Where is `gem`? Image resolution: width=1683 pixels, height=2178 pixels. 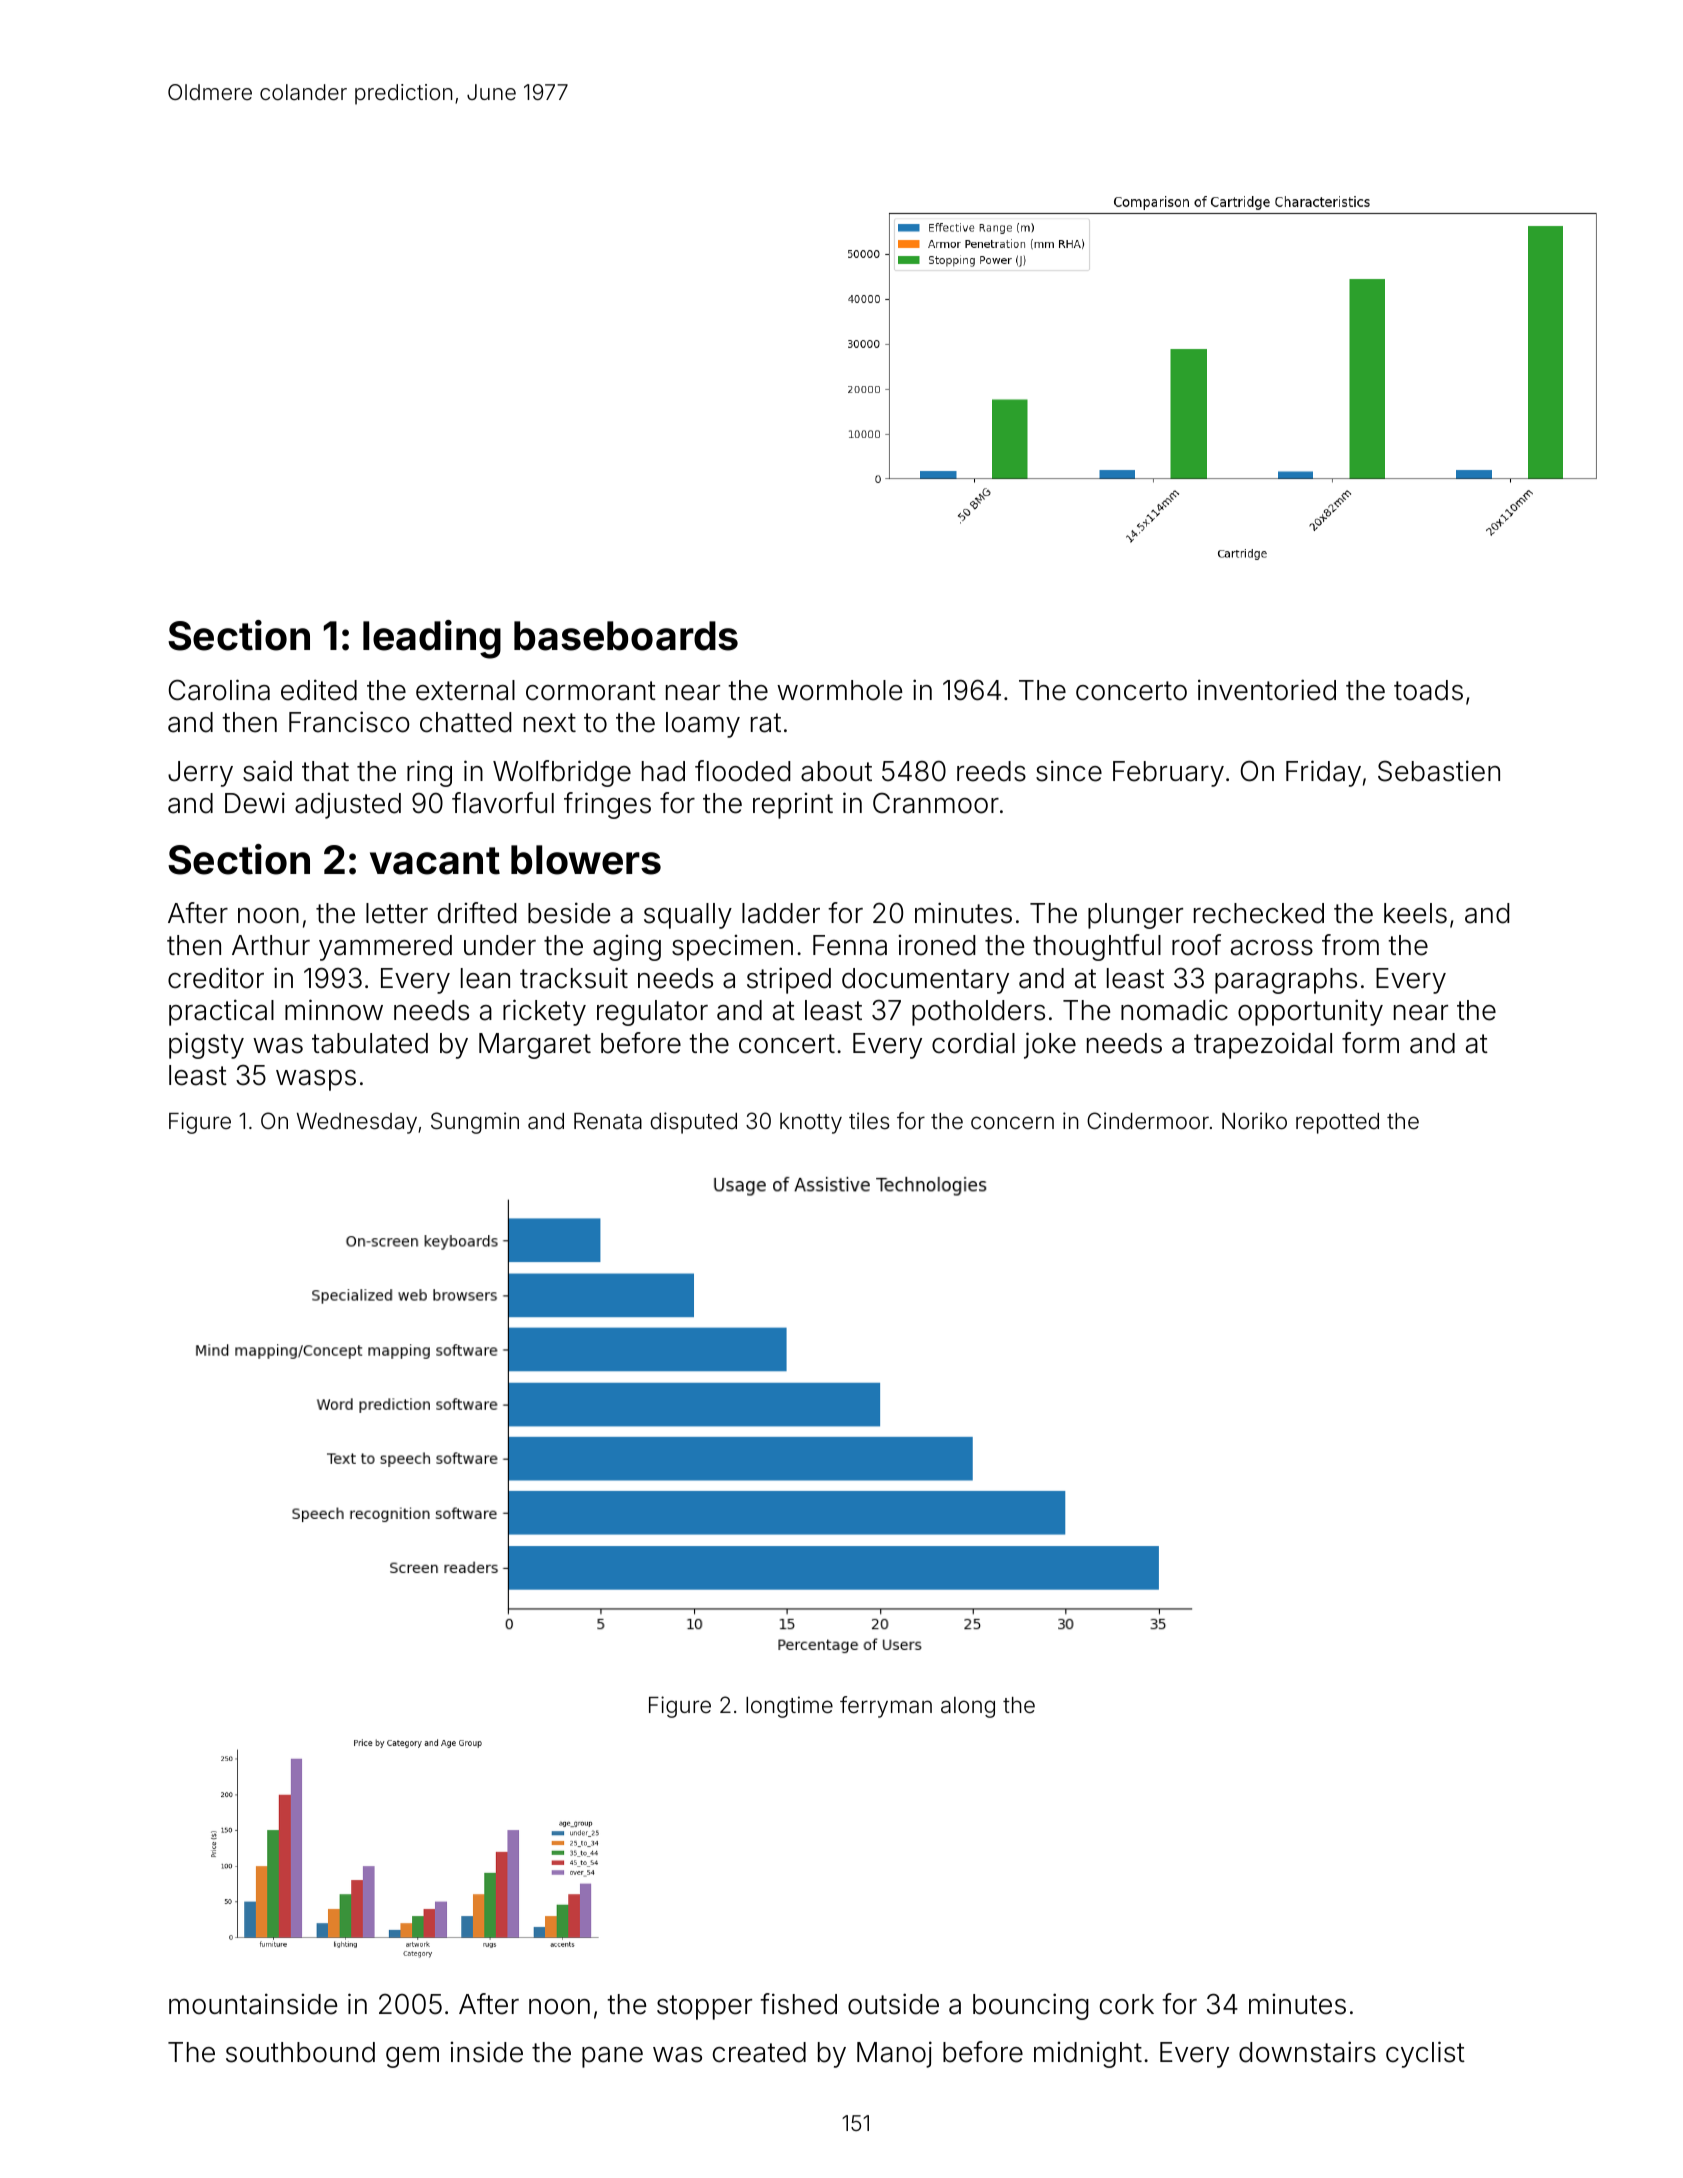 gem is located at coordinates (412, 2057).
